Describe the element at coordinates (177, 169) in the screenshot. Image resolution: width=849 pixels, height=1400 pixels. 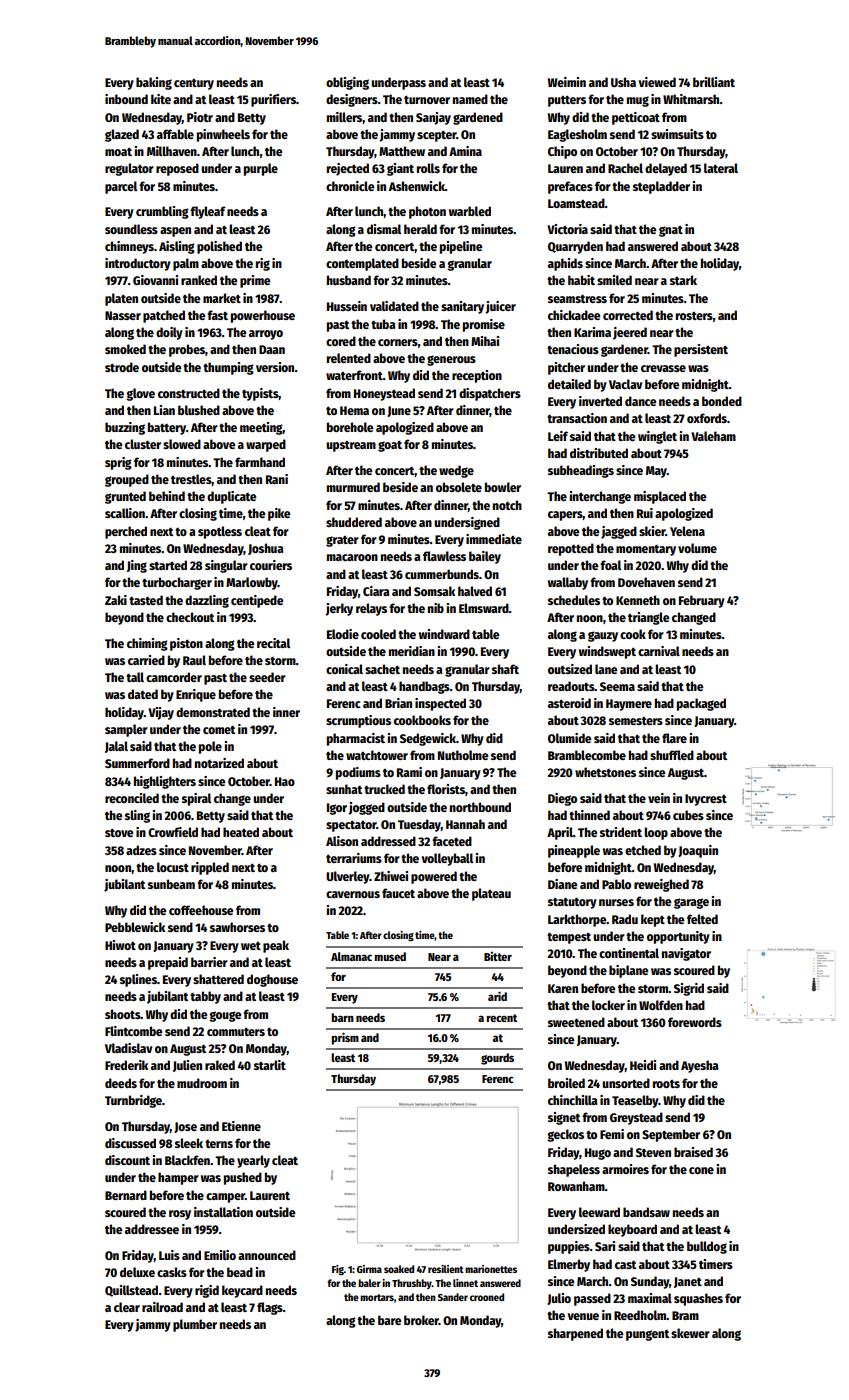
I see `reposed` at that location.
